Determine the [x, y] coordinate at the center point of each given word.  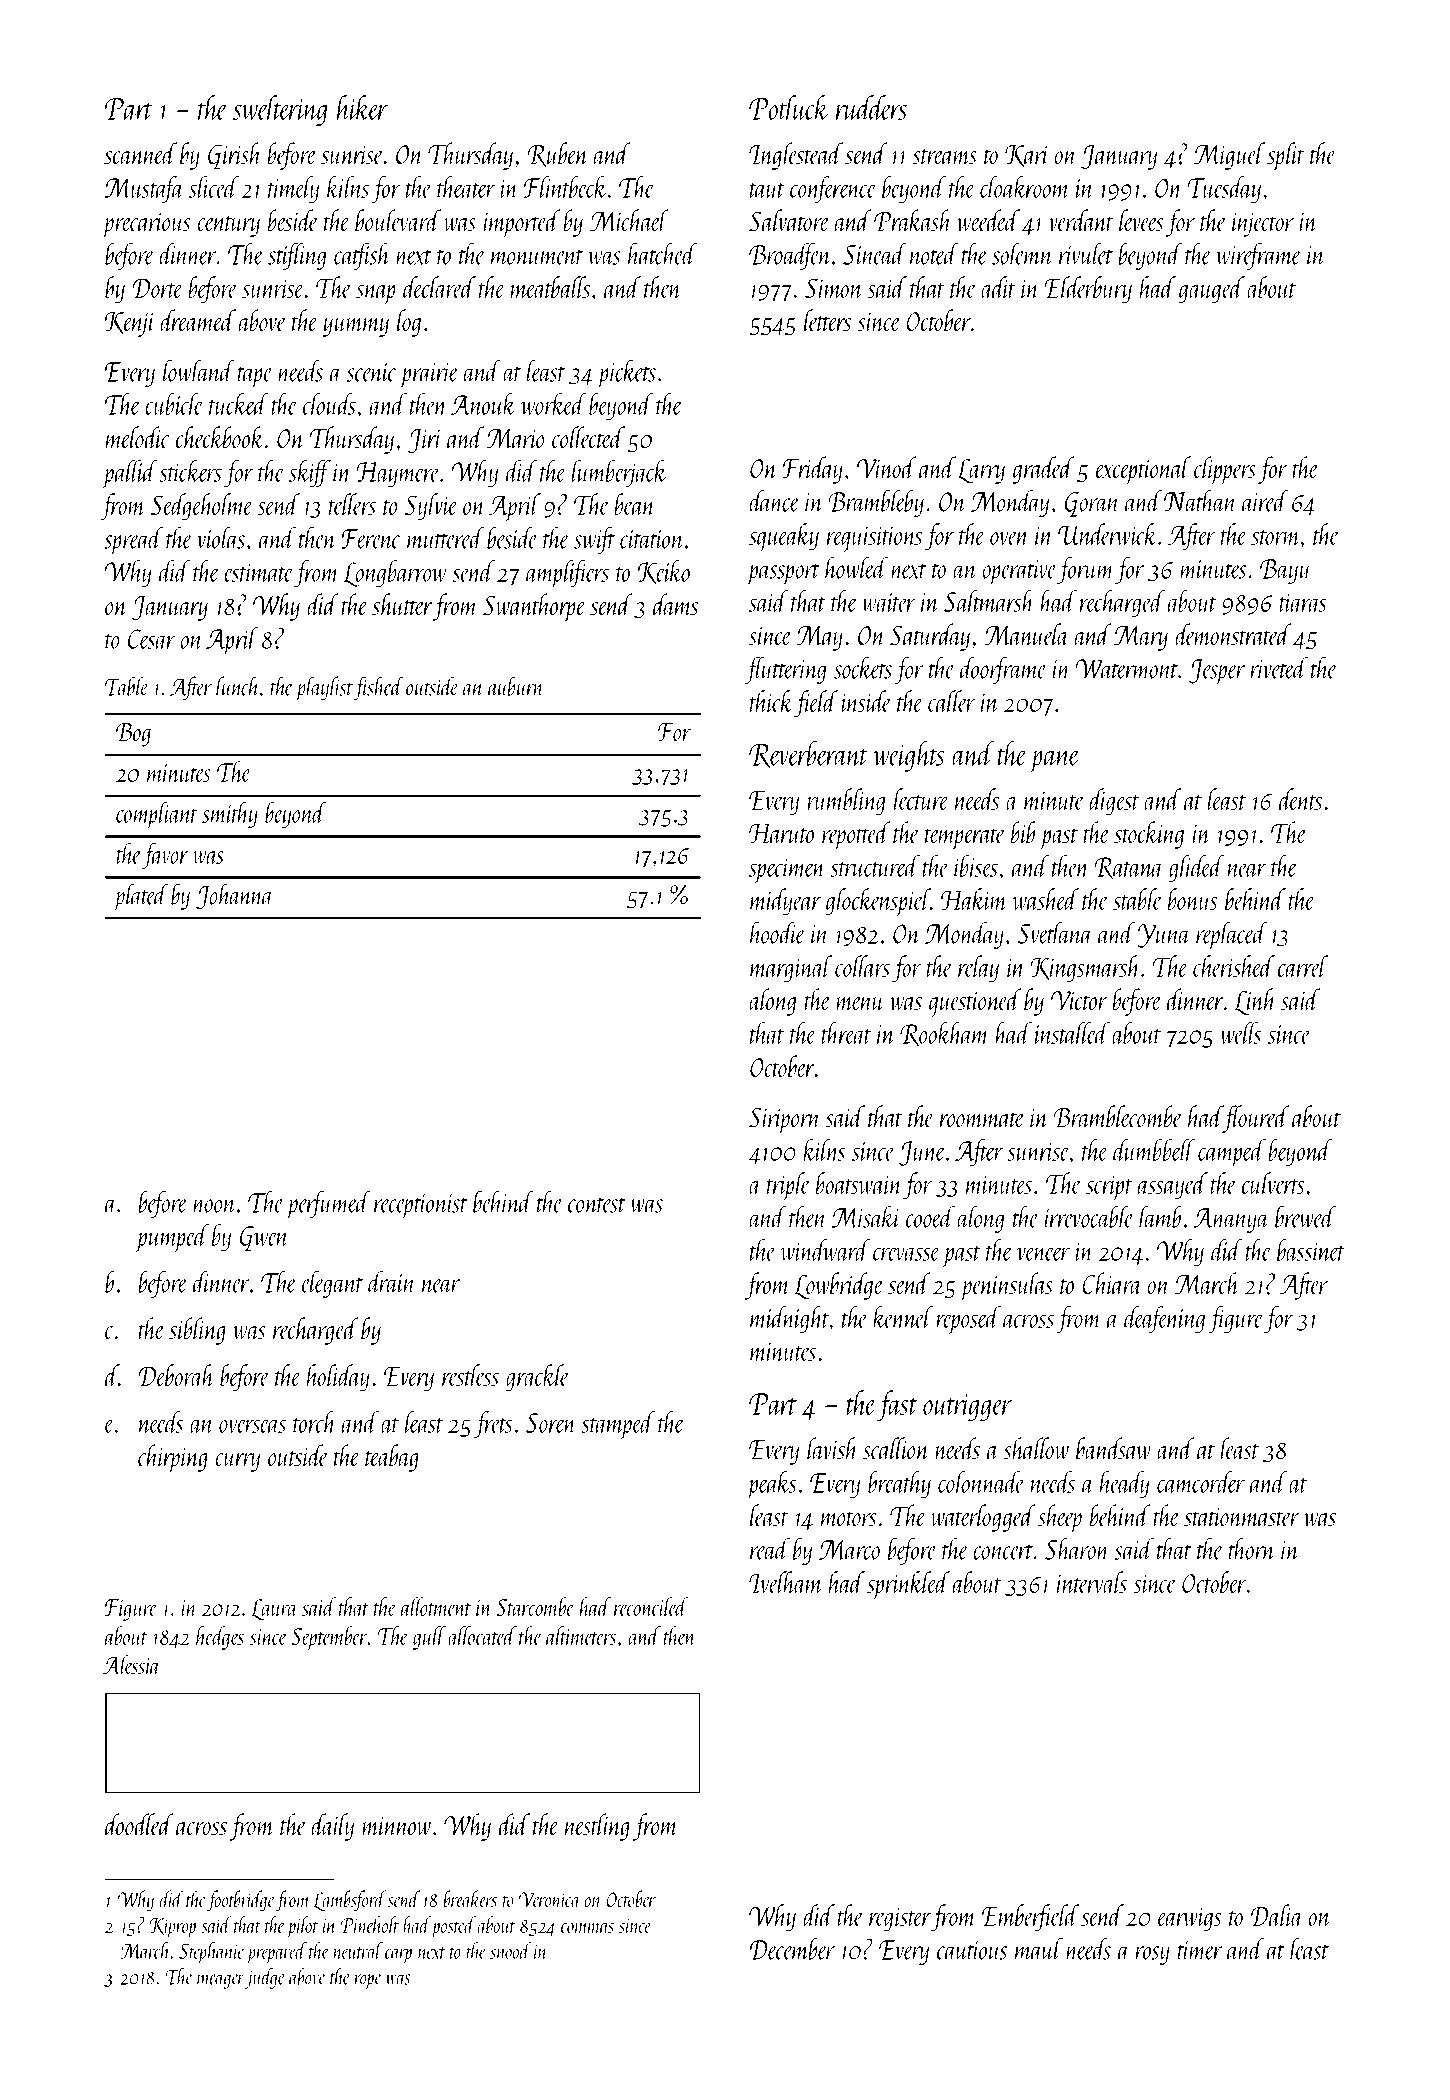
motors [849, 1519]
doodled [139, 1824]
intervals [1092, 1582]
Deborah [176, 1375]
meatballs [550, 287]
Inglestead [796, 156]
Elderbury [1088, 290]
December [792, 1948]
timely [293, 189]
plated [141, 897]
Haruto [781, 834]
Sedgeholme [202, 507]
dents [1300, 799]
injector [1263, 225]
